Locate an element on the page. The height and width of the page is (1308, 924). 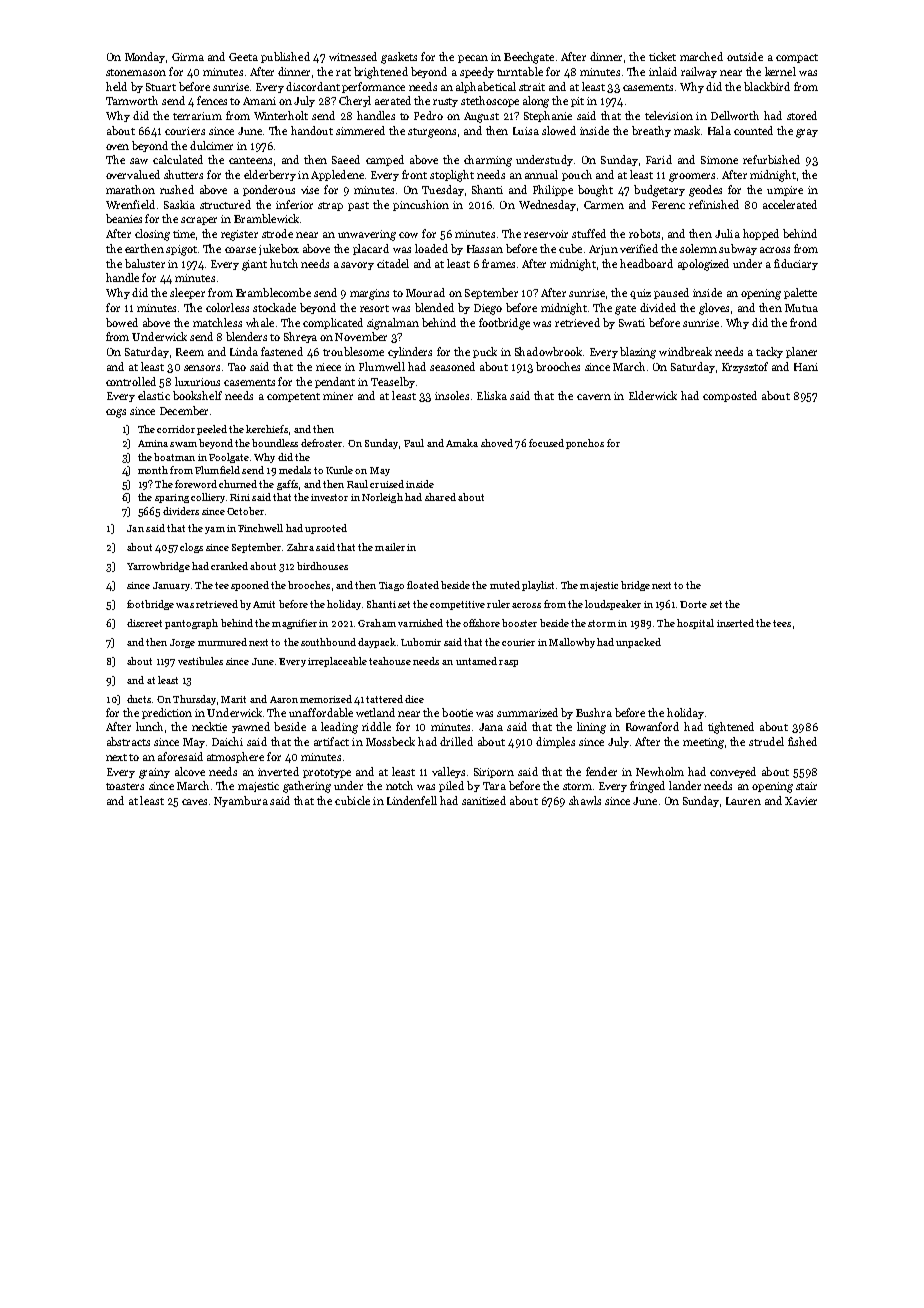
reservoir is located at coordinates (546, 234).
